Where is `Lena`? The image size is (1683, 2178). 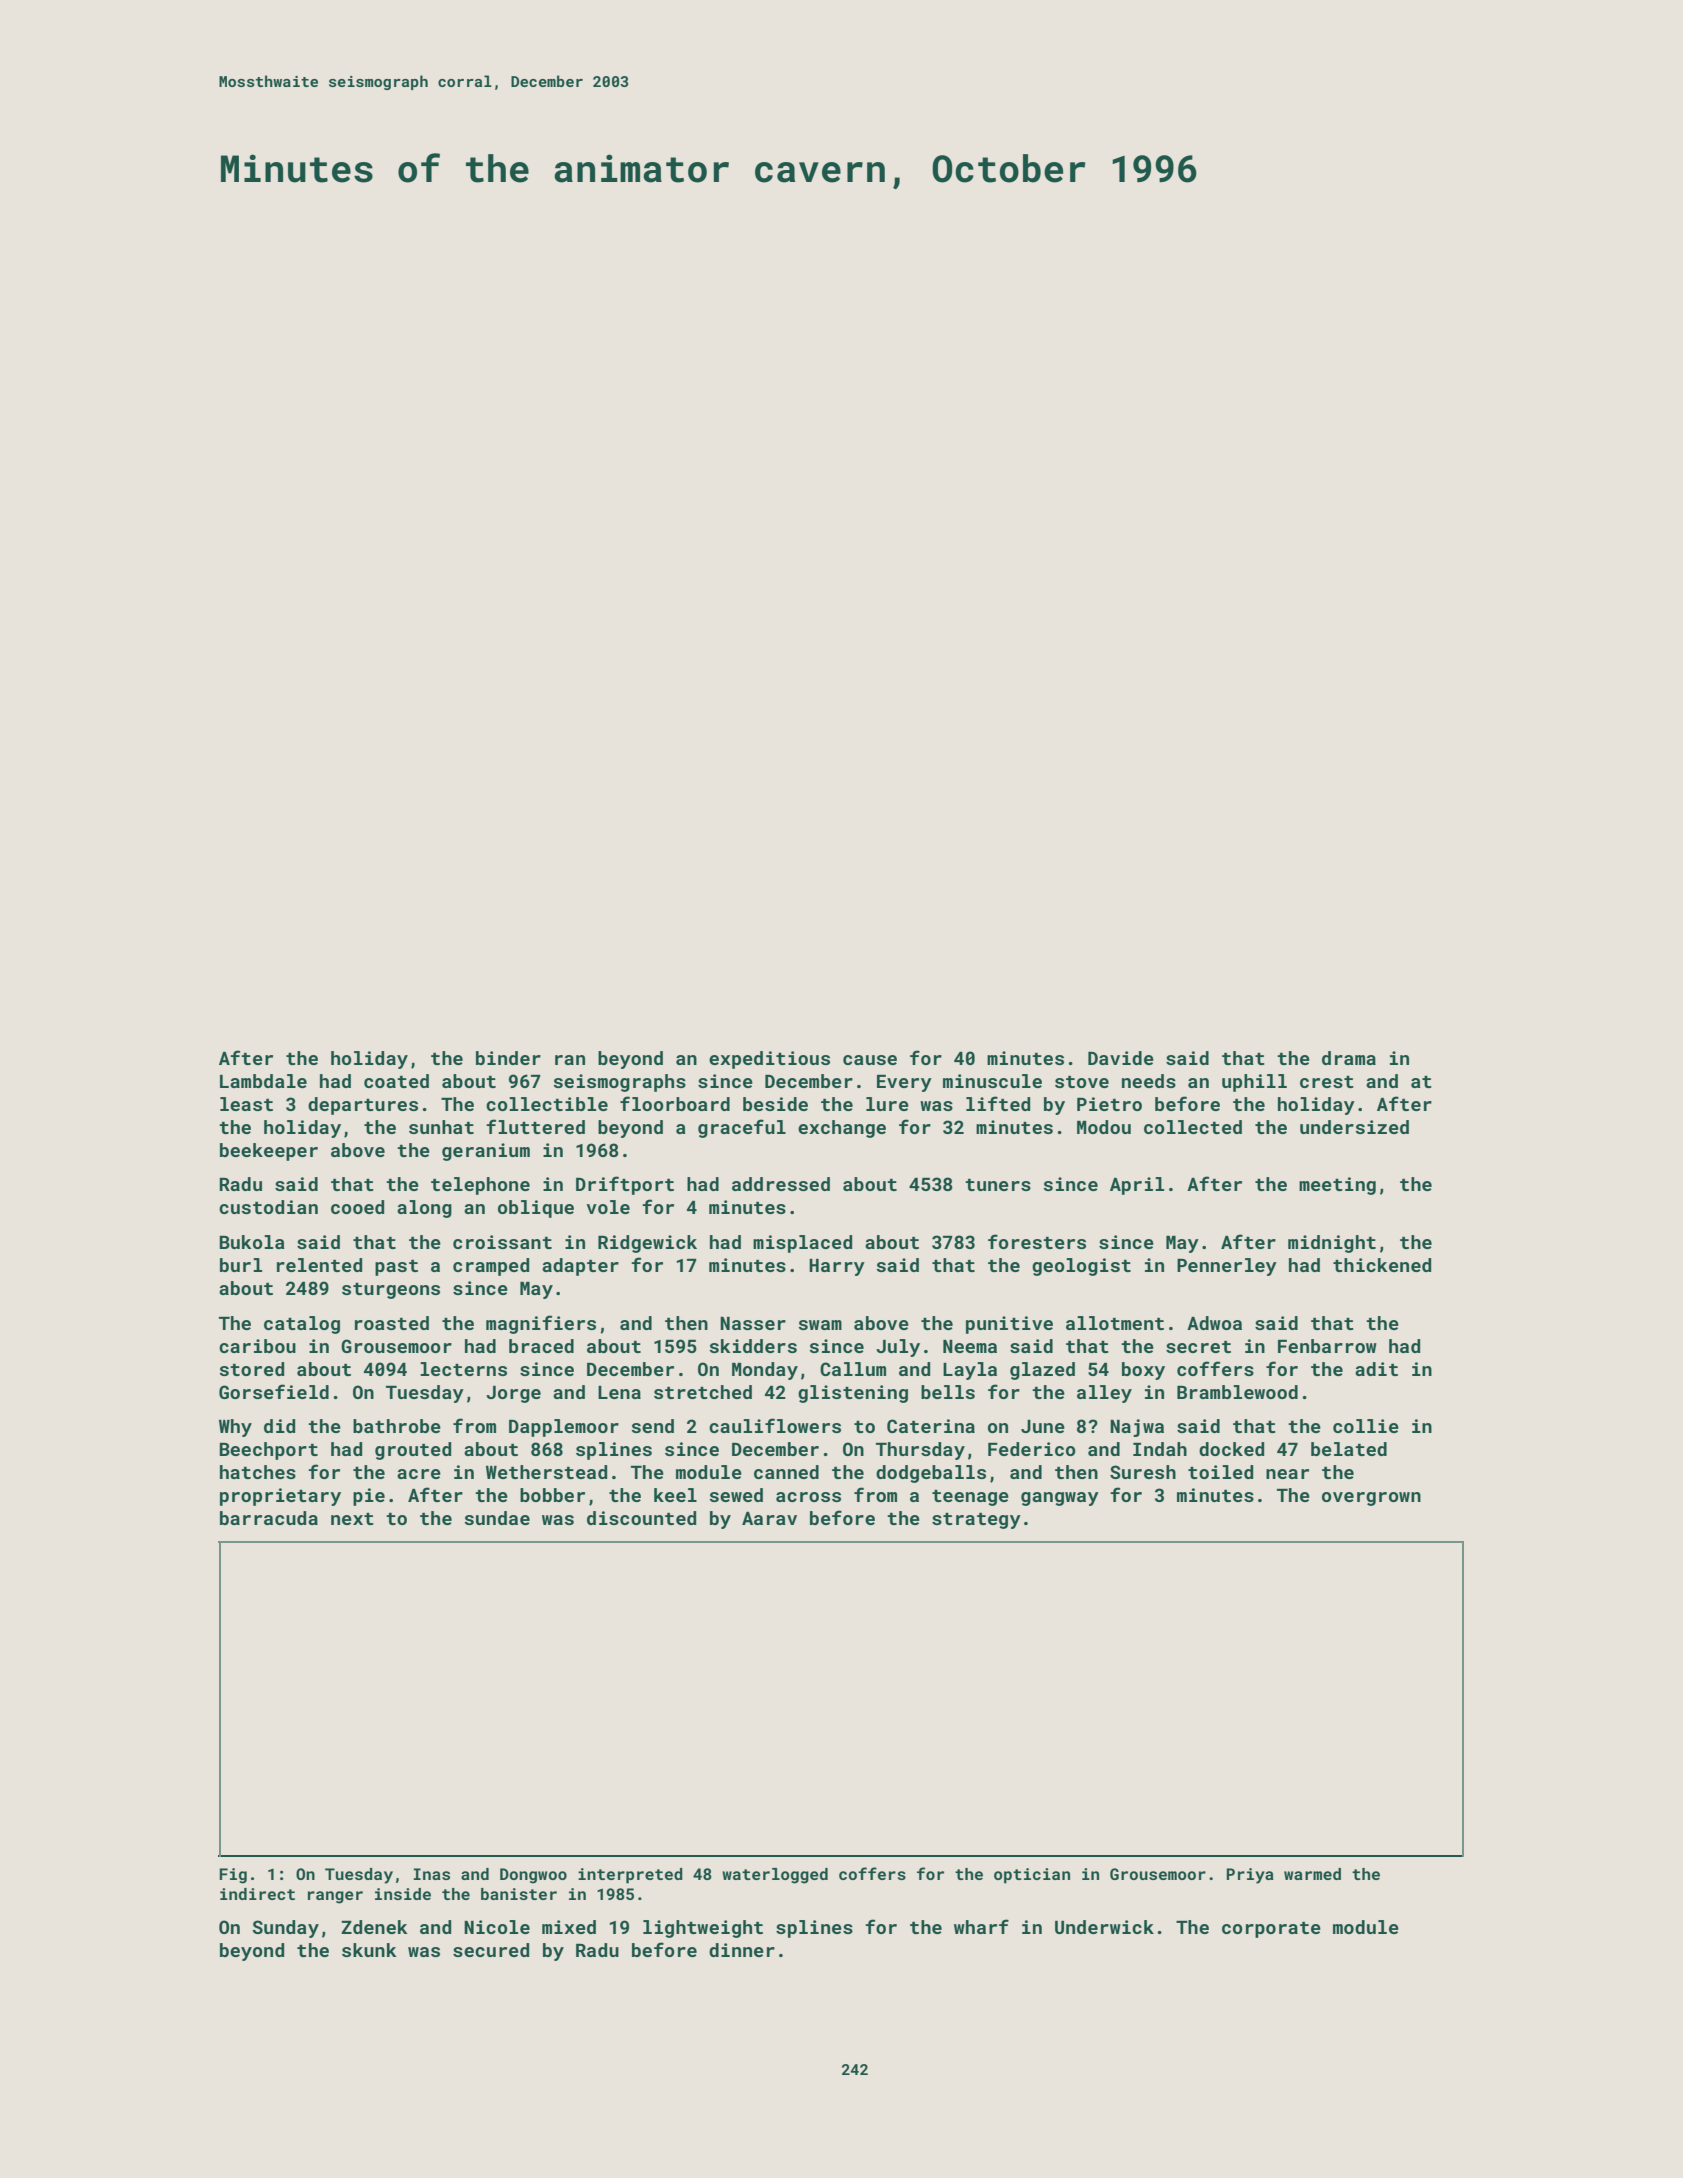
Lena is located at coordinates (619, 1392).
